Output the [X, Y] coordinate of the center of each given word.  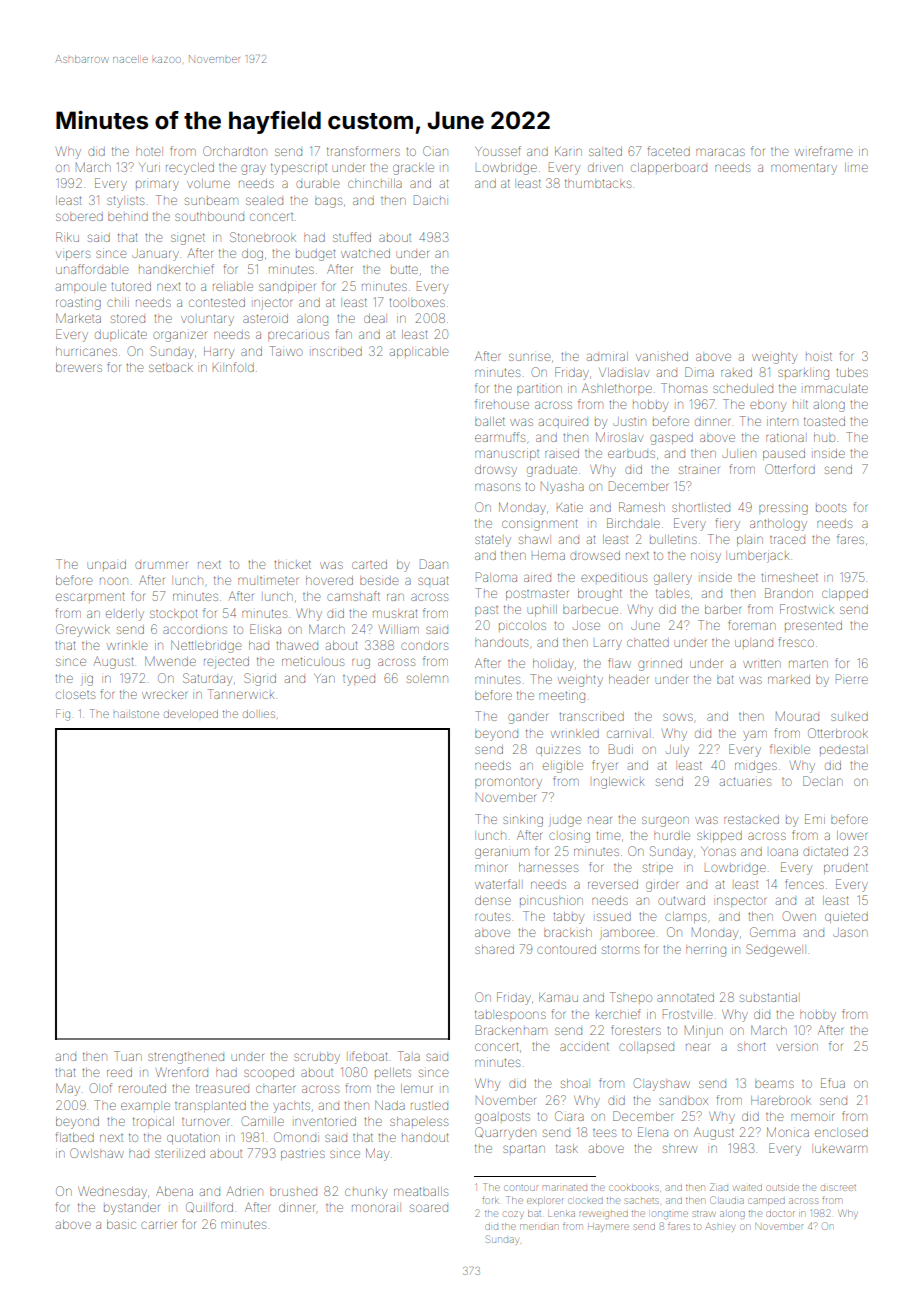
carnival [627, 734]
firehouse [502, 404]
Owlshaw [97, 1153]
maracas [720, 152]
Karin [568, 151]
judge [565, 821]
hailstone [136, 714]
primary [157, 185]
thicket [292, 564]
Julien [739, 453]
